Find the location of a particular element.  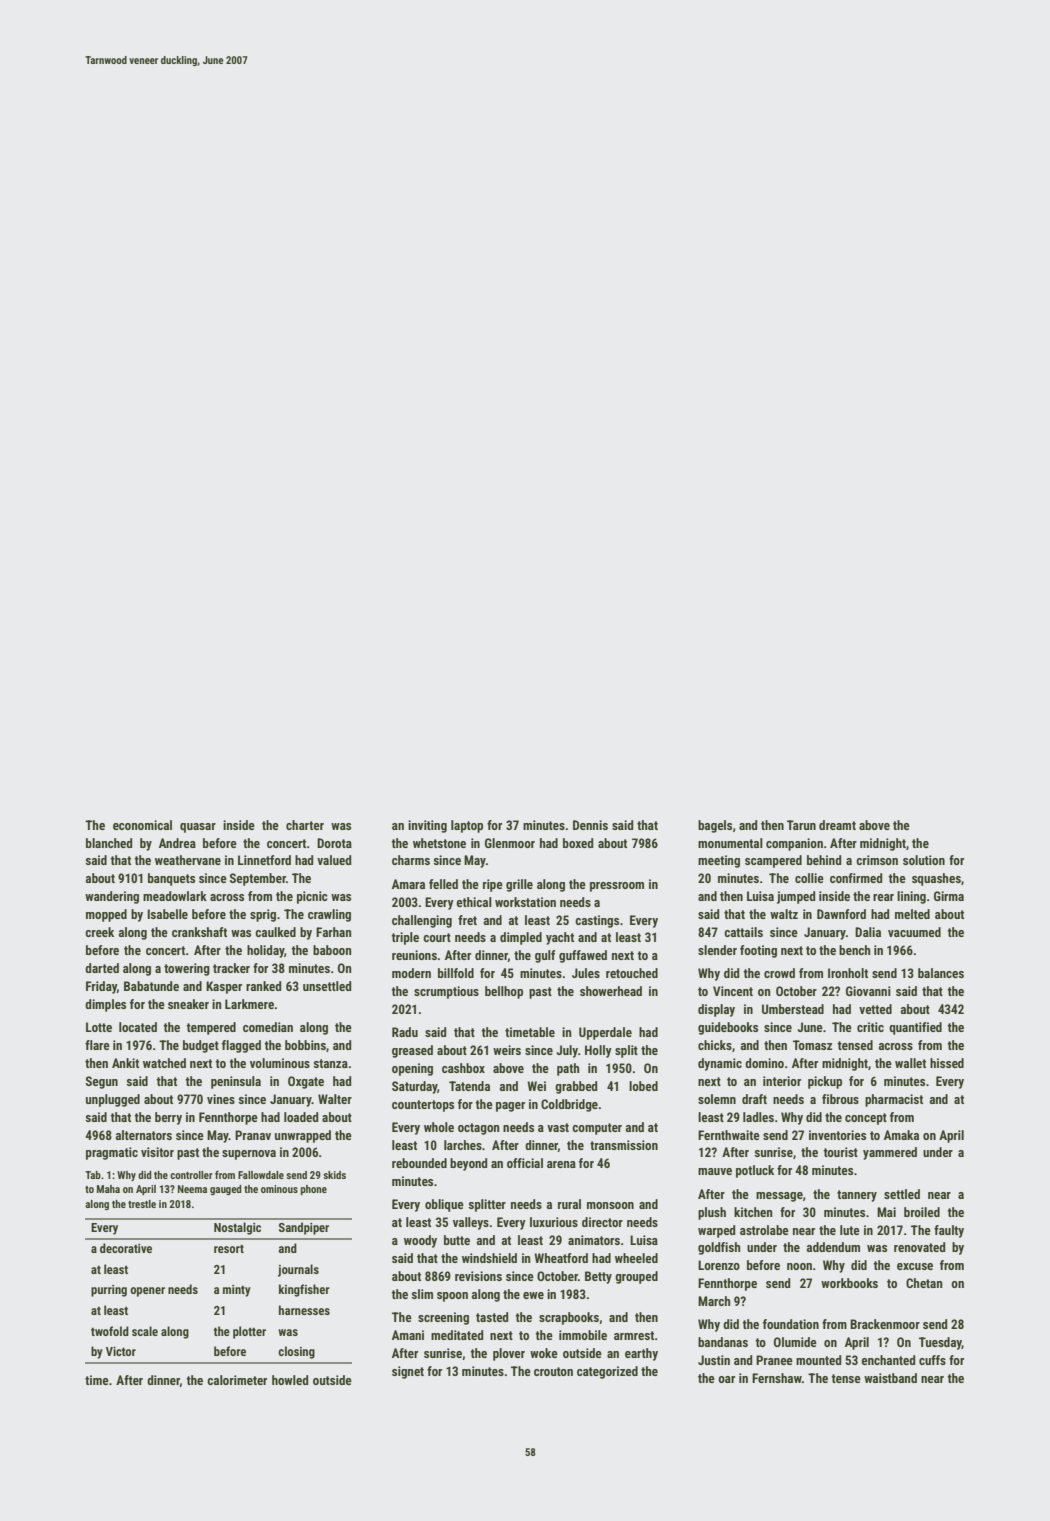

caulked is located at coordinates (275, 932).
